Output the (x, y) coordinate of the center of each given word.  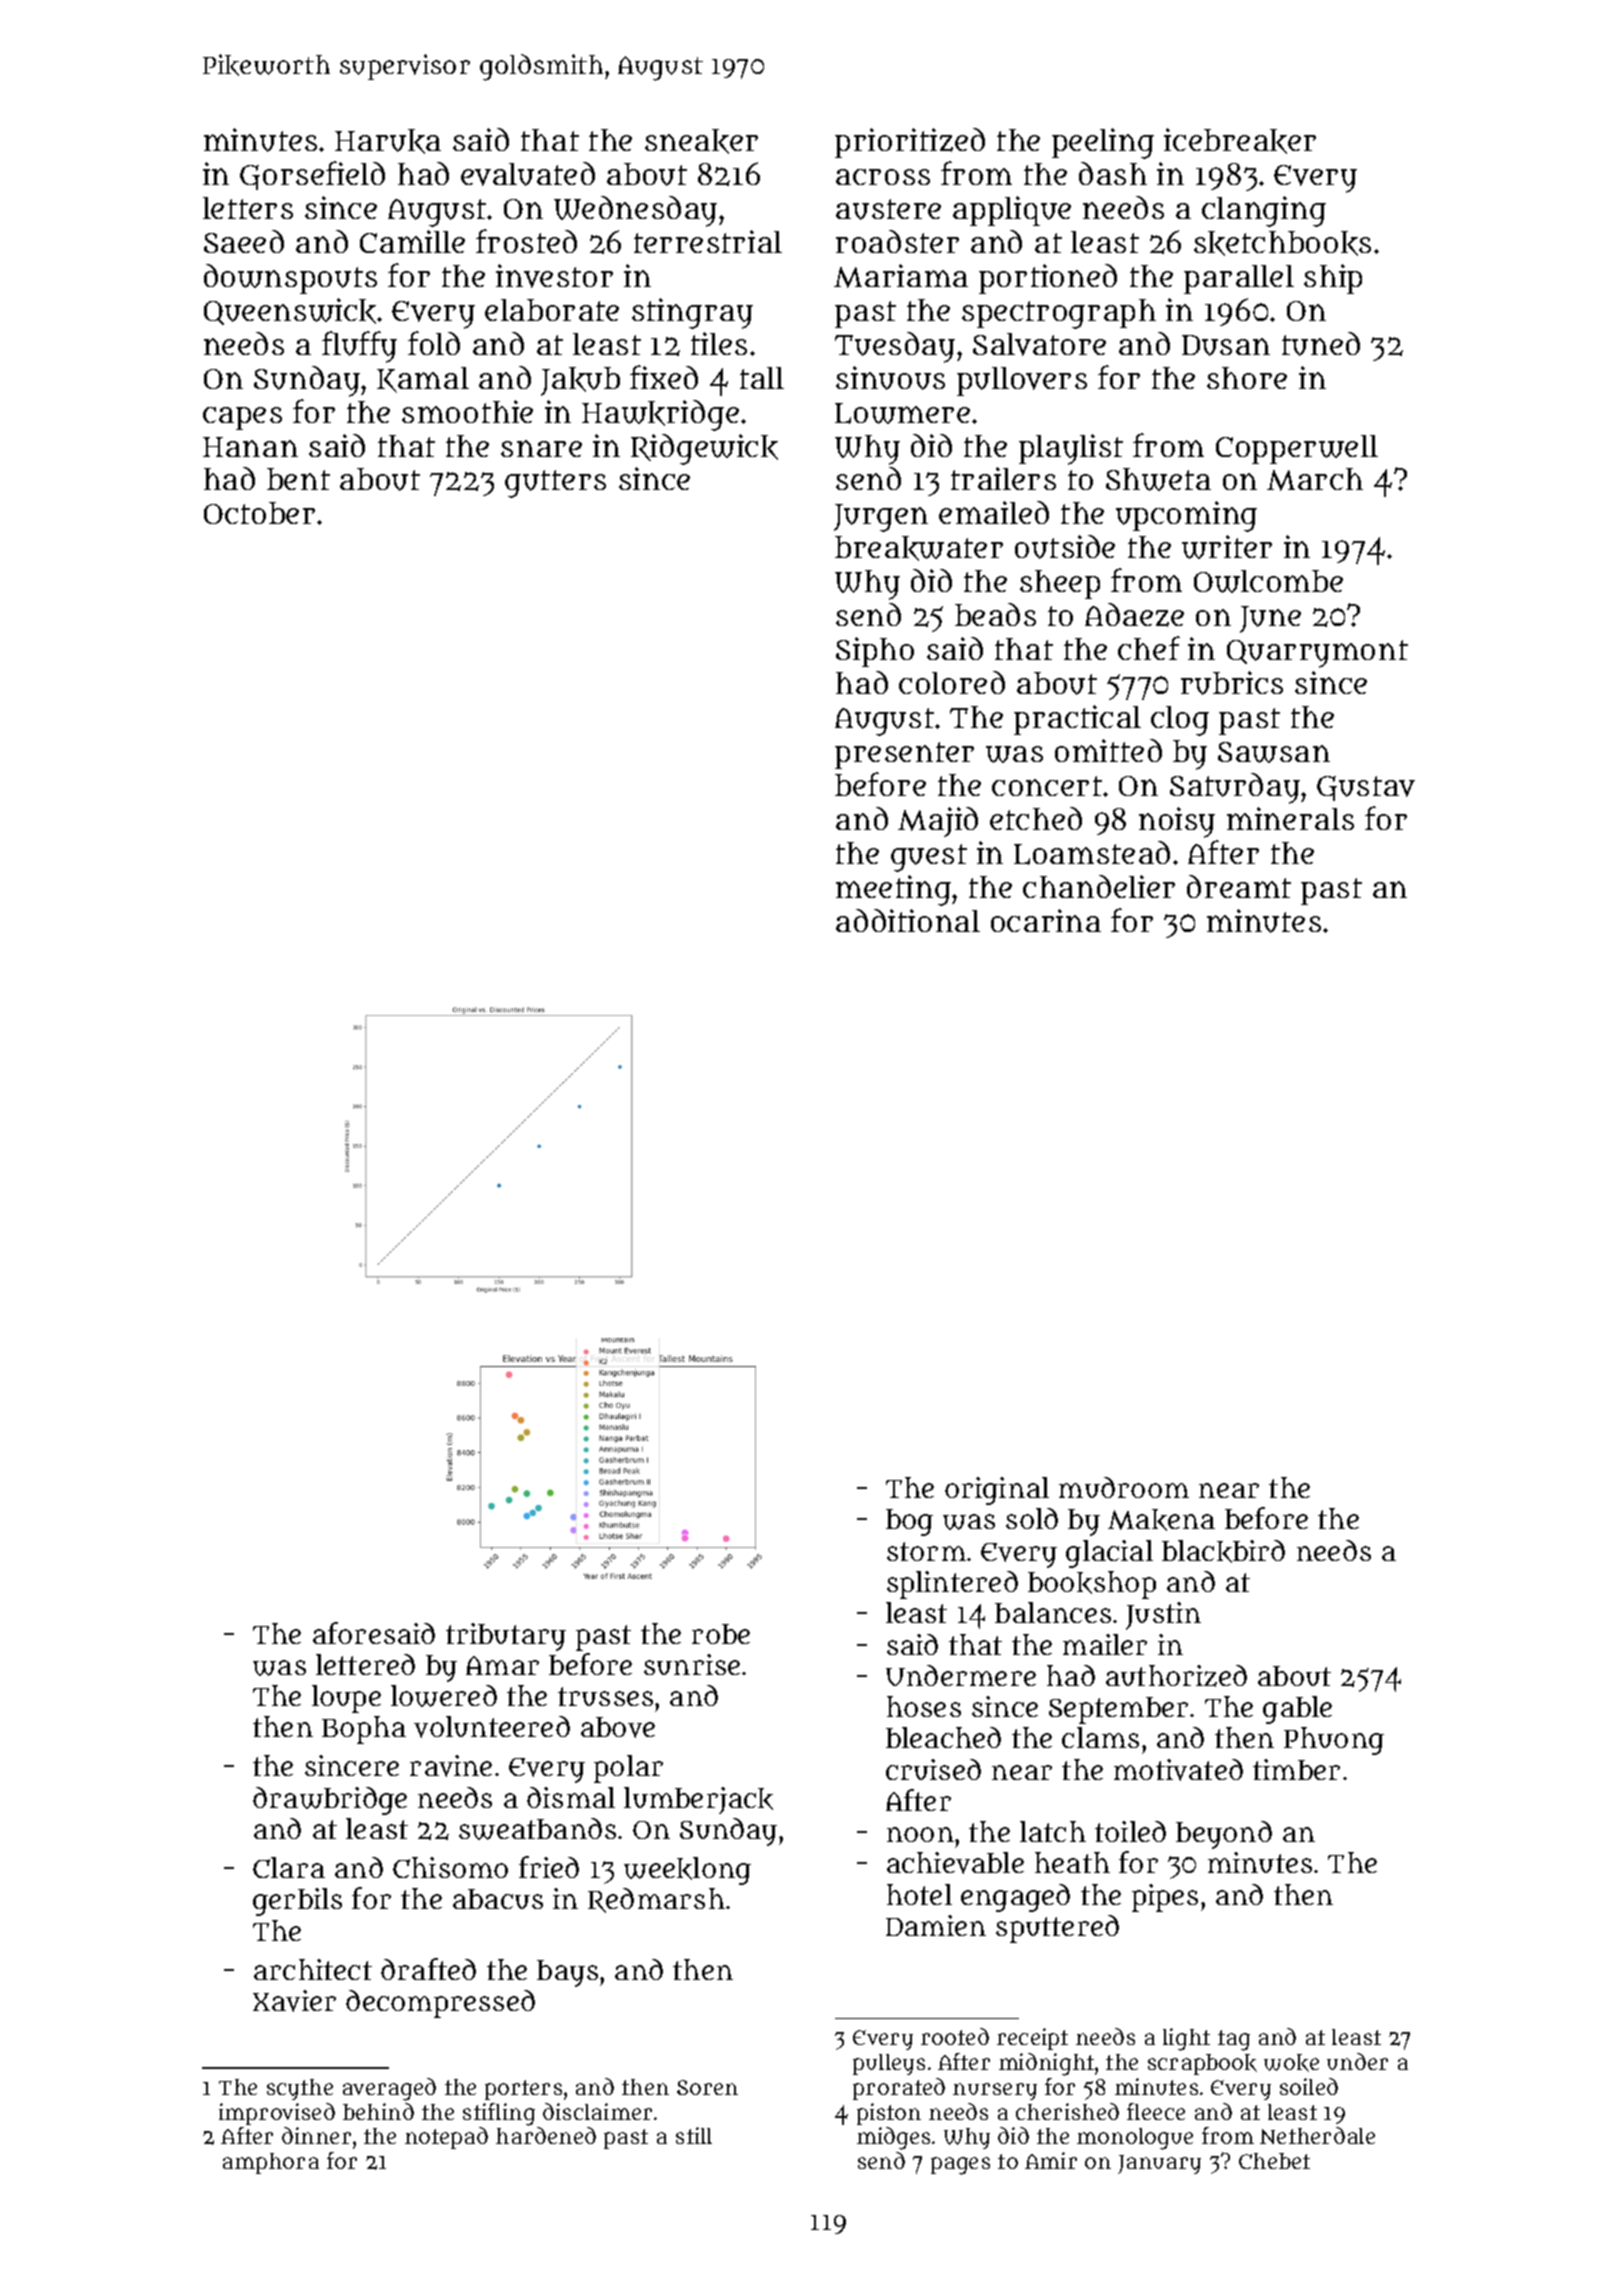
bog (909, 1522)
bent (298, 479)
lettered (365, 1664)
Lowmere (902, 413)
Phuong (1334, 1741)
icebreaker (1240, 141)
